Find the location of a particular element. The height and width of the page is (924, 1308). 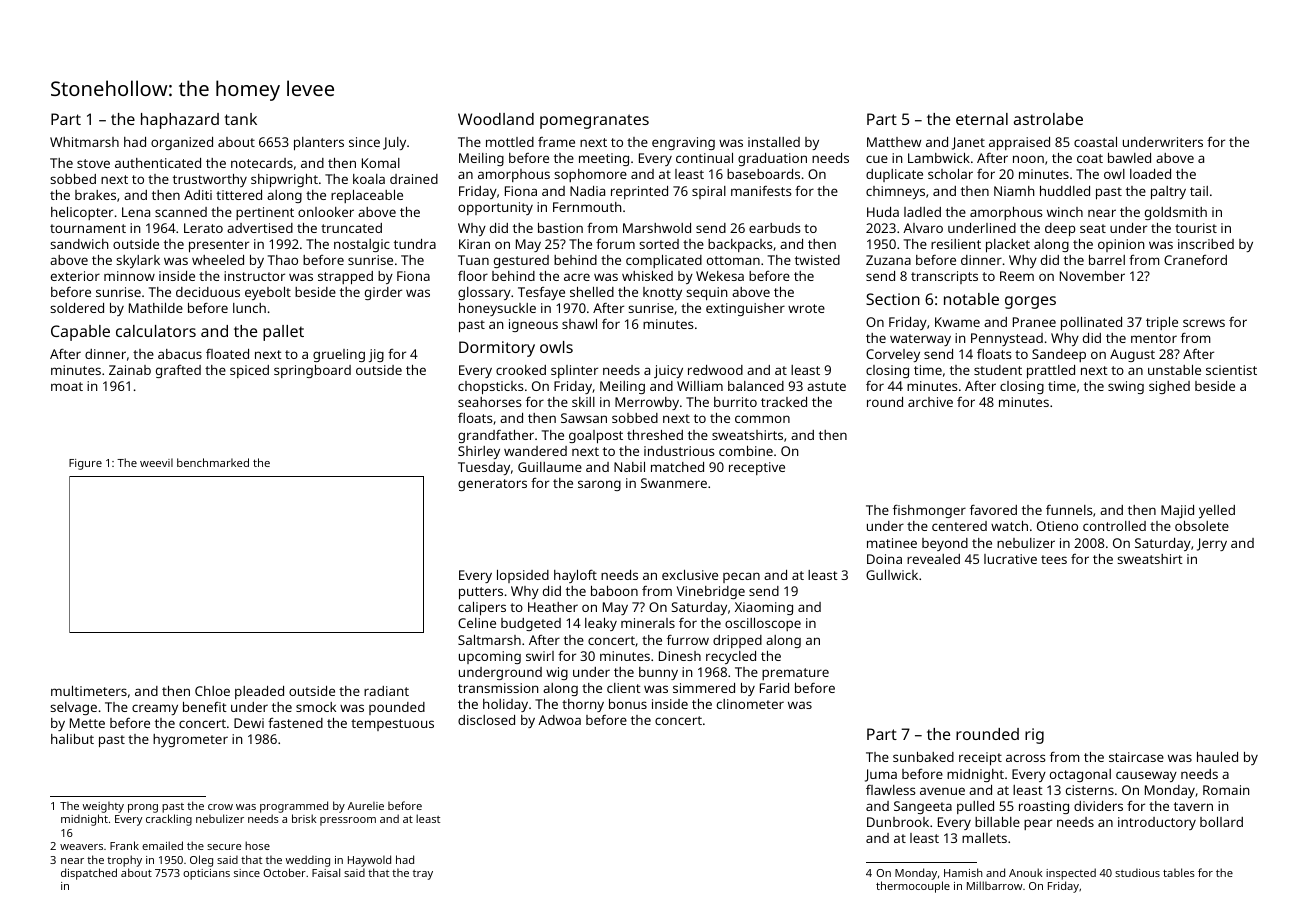

astrolabe is located at coordinates (1048, 119).
